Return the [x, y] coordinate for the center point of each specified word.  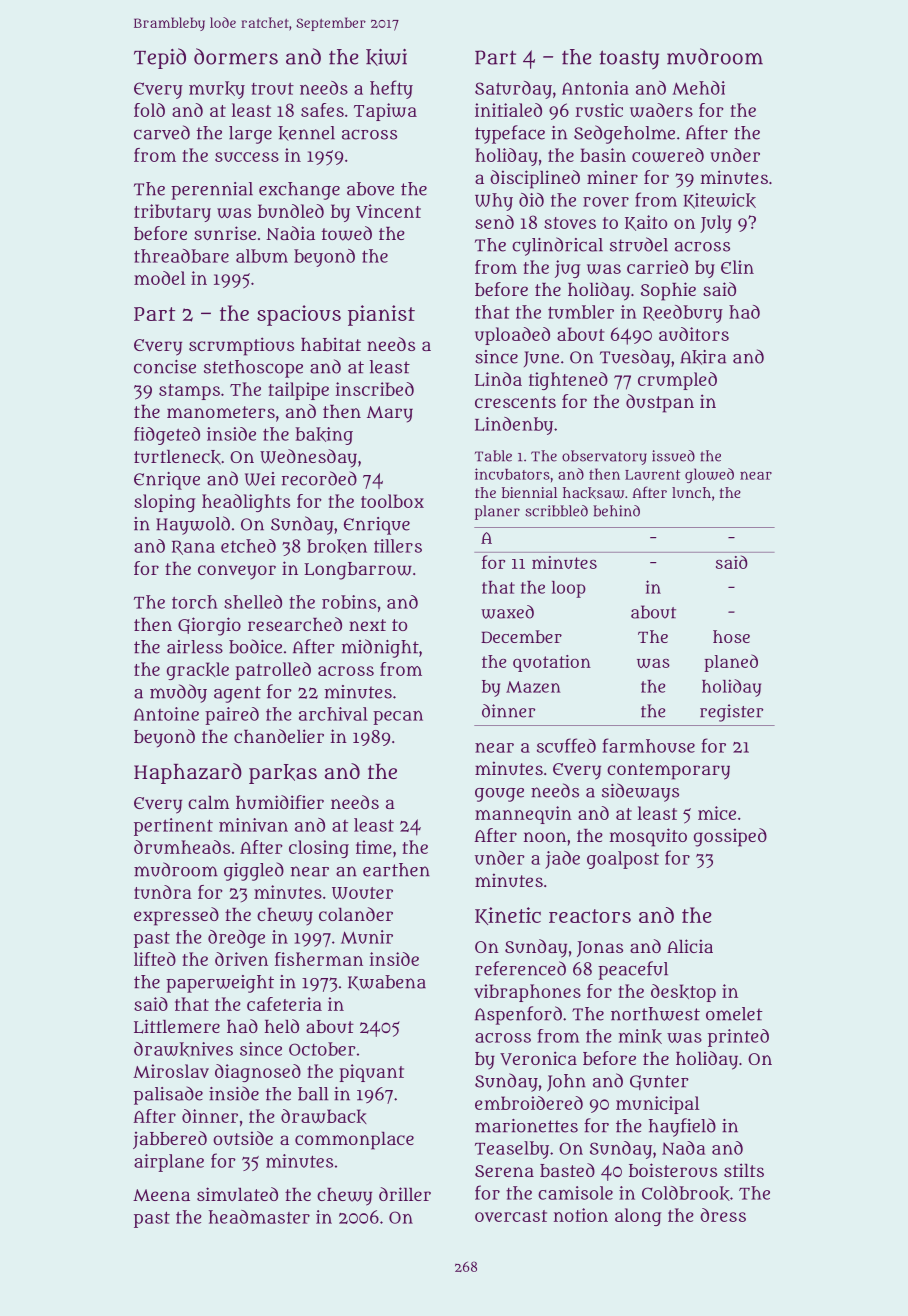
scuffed [566, 745]
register [731, 713]
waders [661, 110]
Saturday [513, 90]
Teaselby [512, 1150]
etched [248, 546]
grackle [198, 671]
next [367, 625]
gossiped [730, 837]
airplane [169, 1163]
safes [322, 110]
